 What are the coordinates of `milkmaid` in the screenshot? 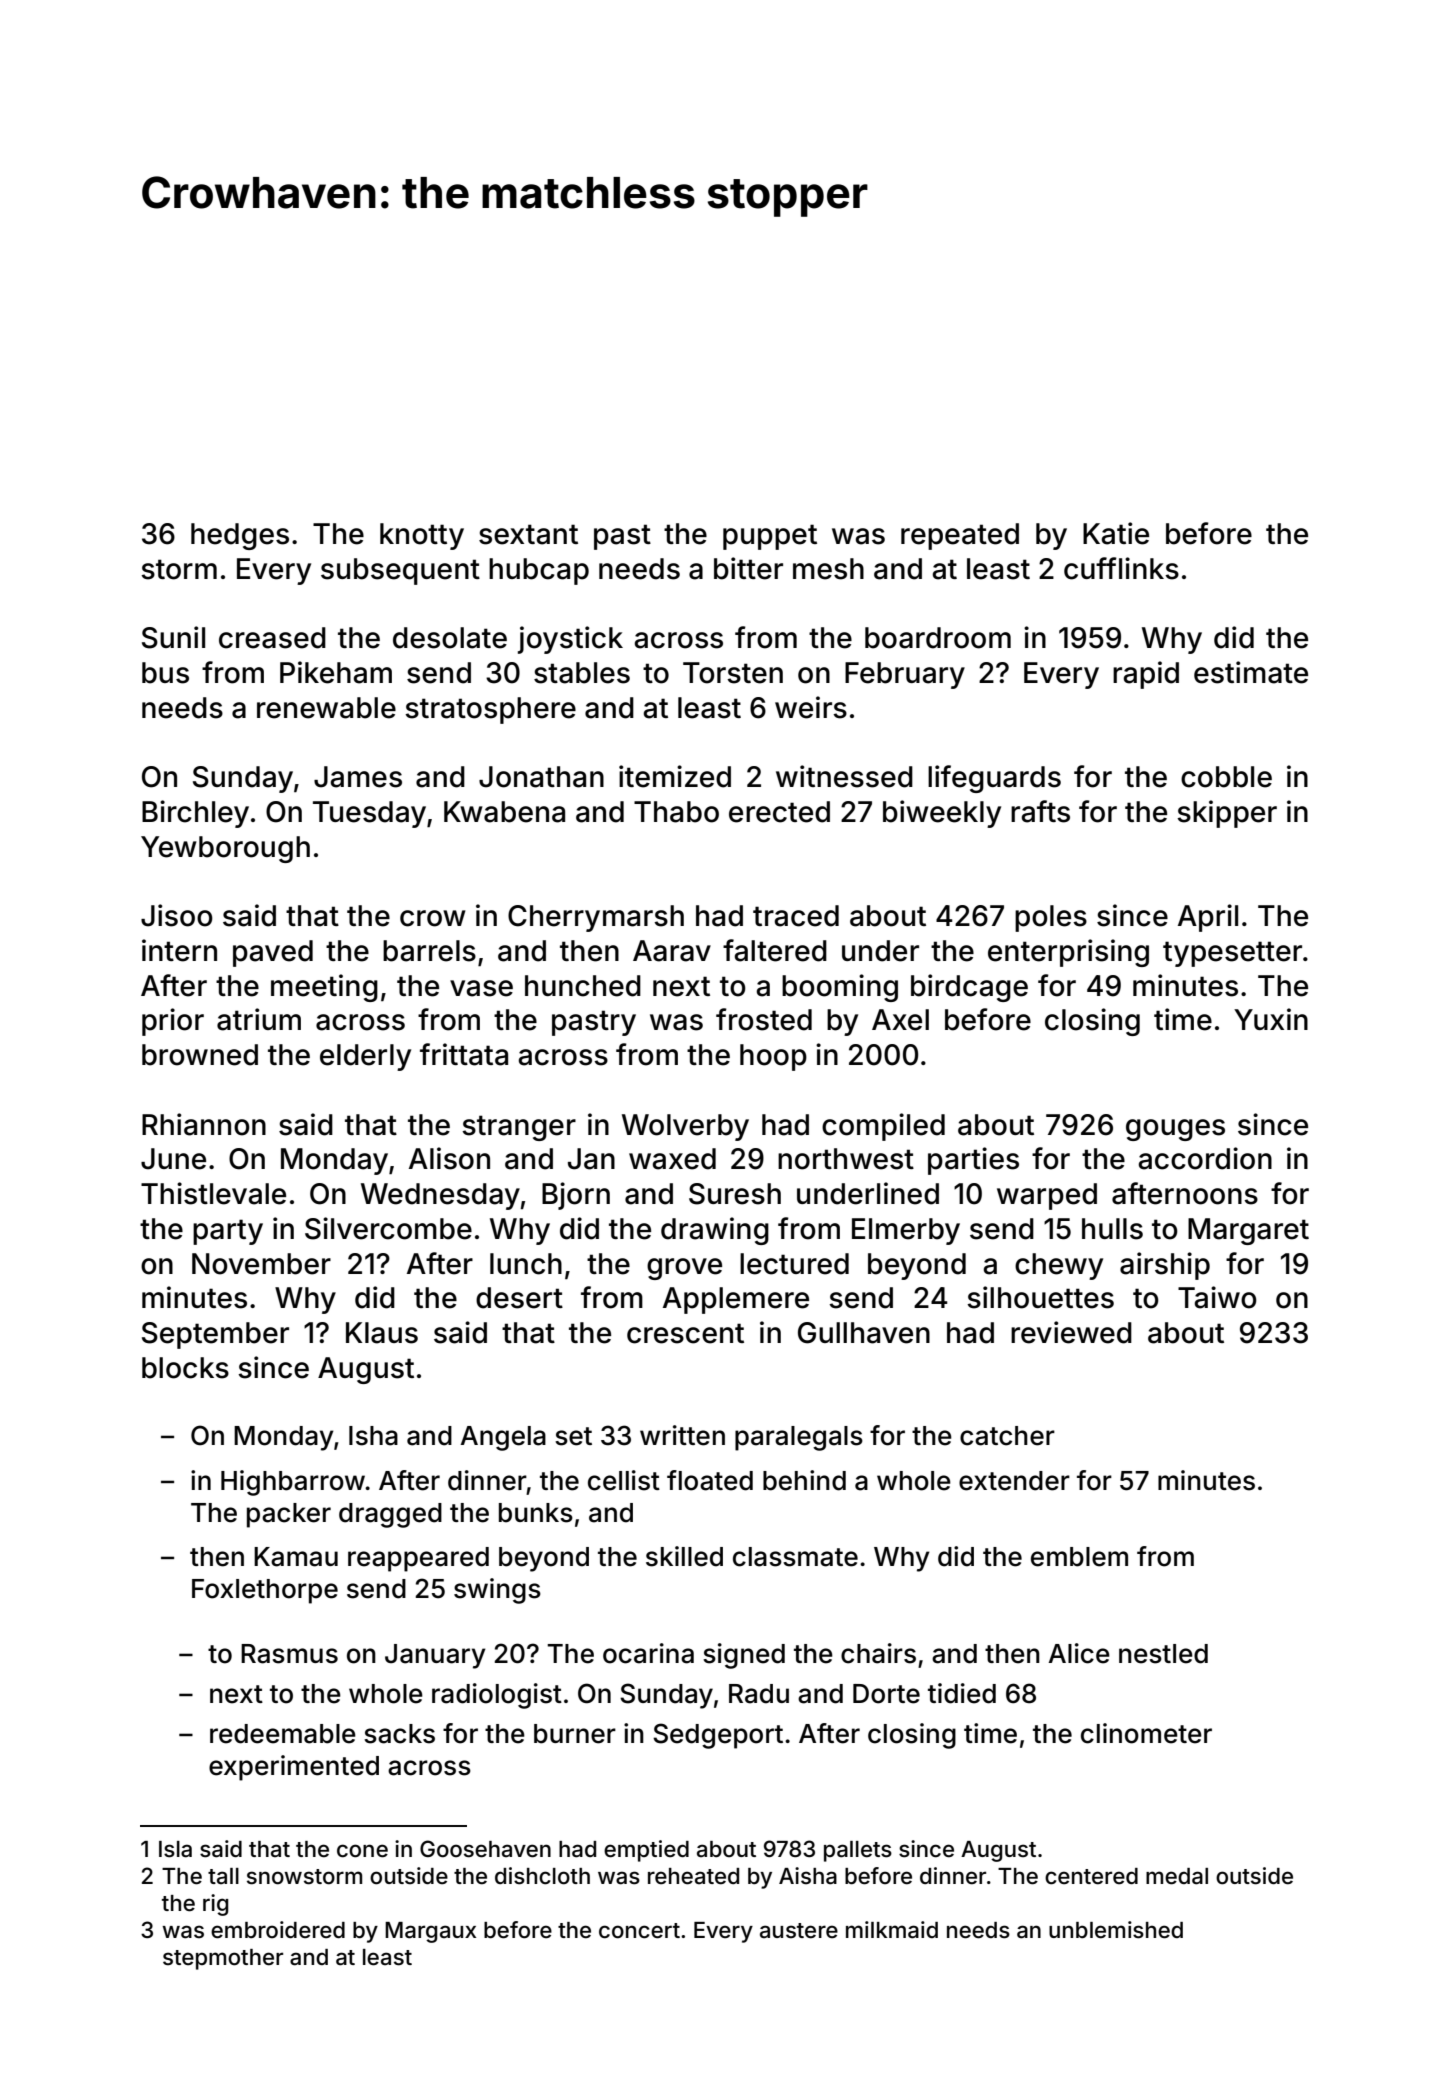 It's located at (892, 1930).
